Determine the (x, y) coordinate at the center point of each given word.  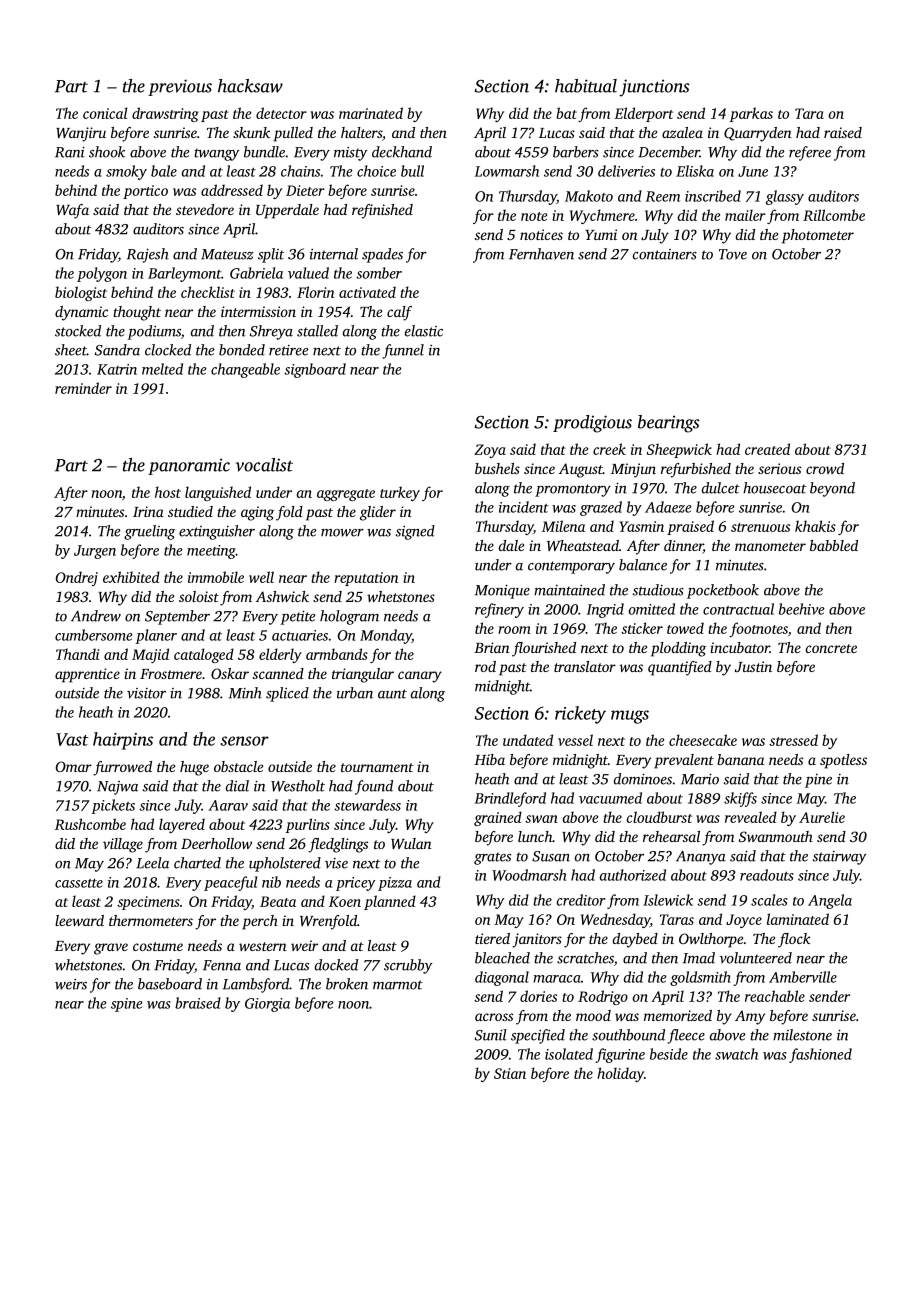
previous (180, 87)
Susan (551, 856)
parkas (751, 114)
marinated (371, 113)
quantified (680, 668)
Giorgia (267, 1005)
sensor (245, 741)
